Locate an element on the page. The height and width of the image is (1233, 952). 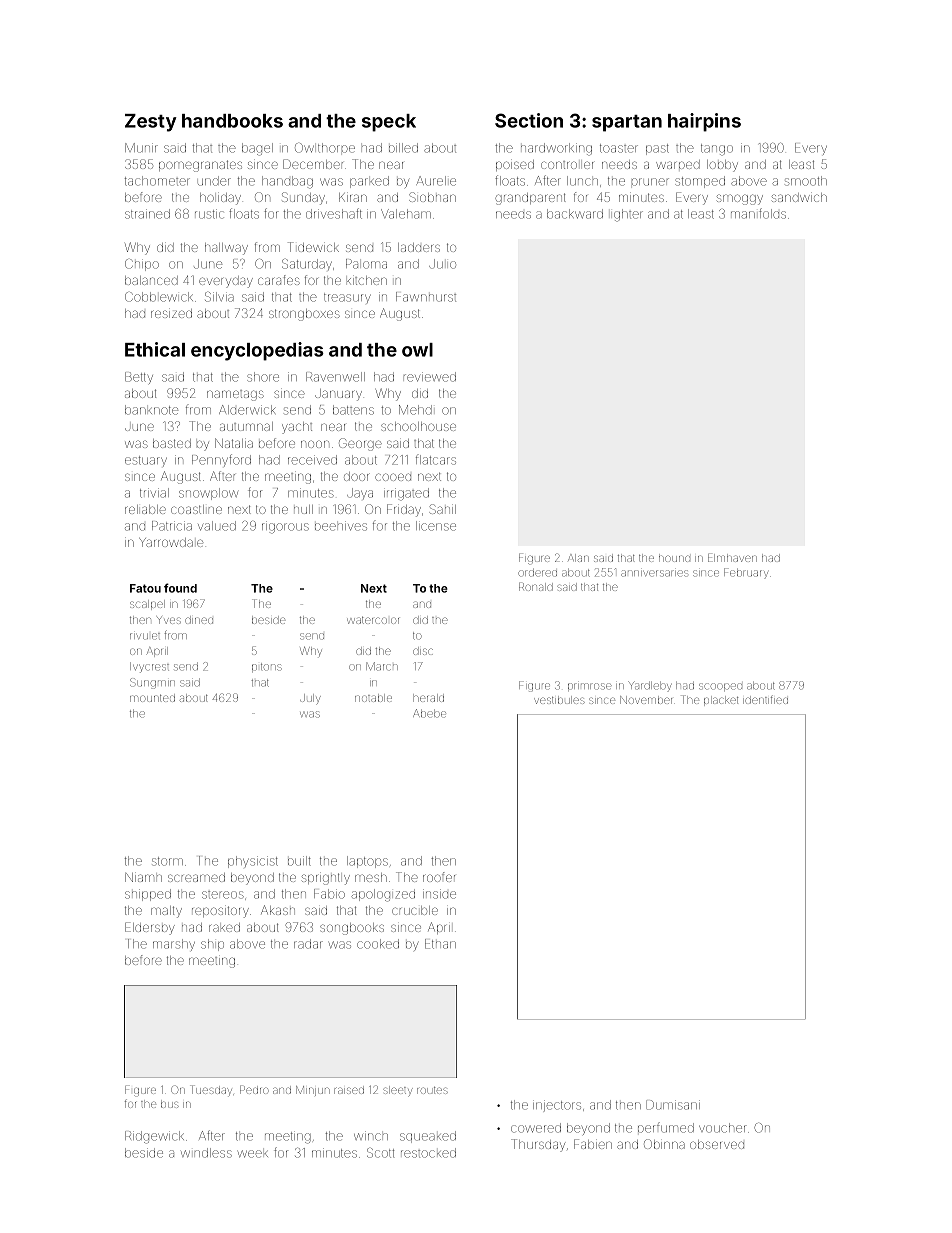
Zesty is located at coordinates (151, 123).
